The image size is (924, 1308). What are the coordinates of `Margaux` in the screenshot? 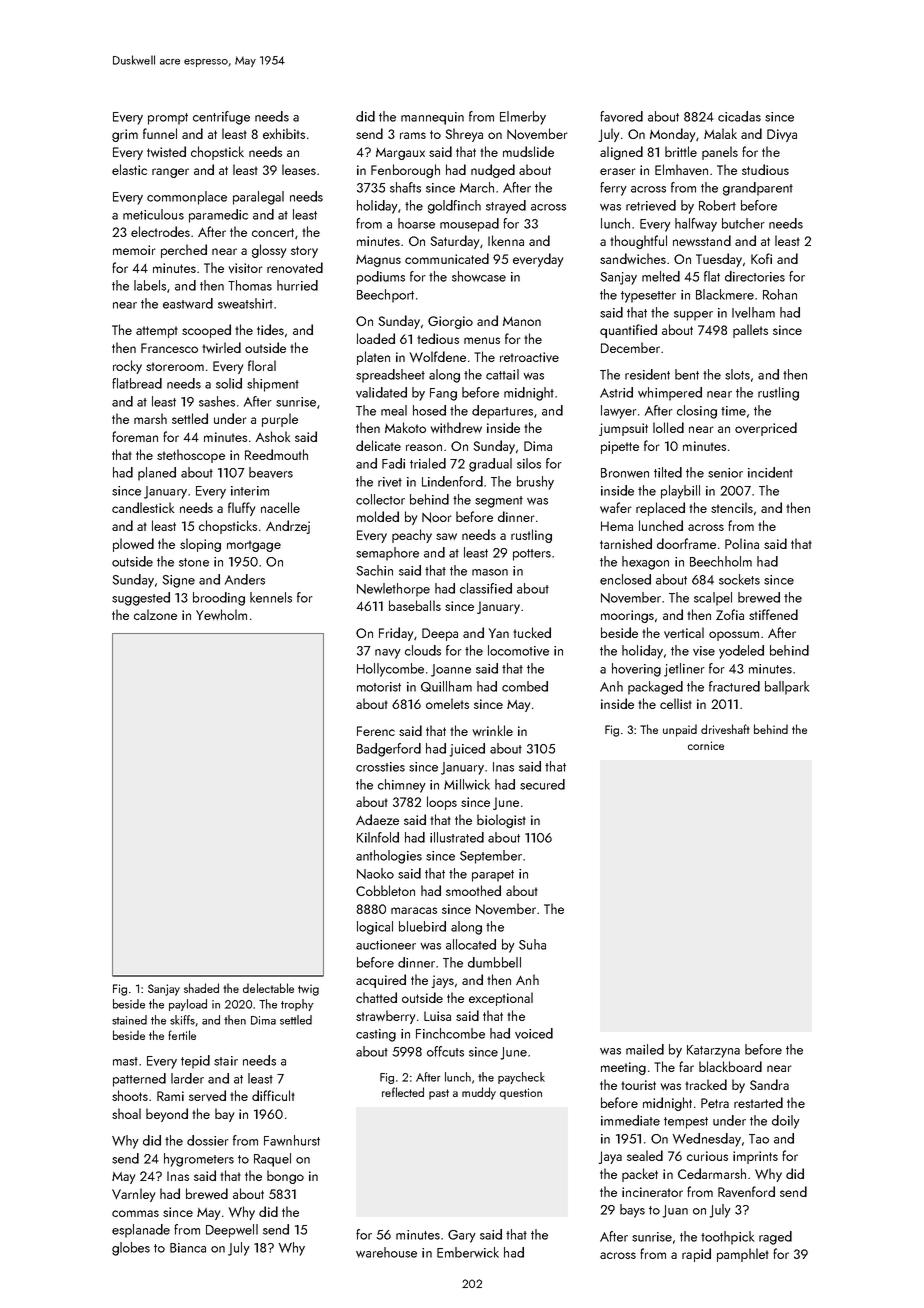 It's located at (400, 154).
